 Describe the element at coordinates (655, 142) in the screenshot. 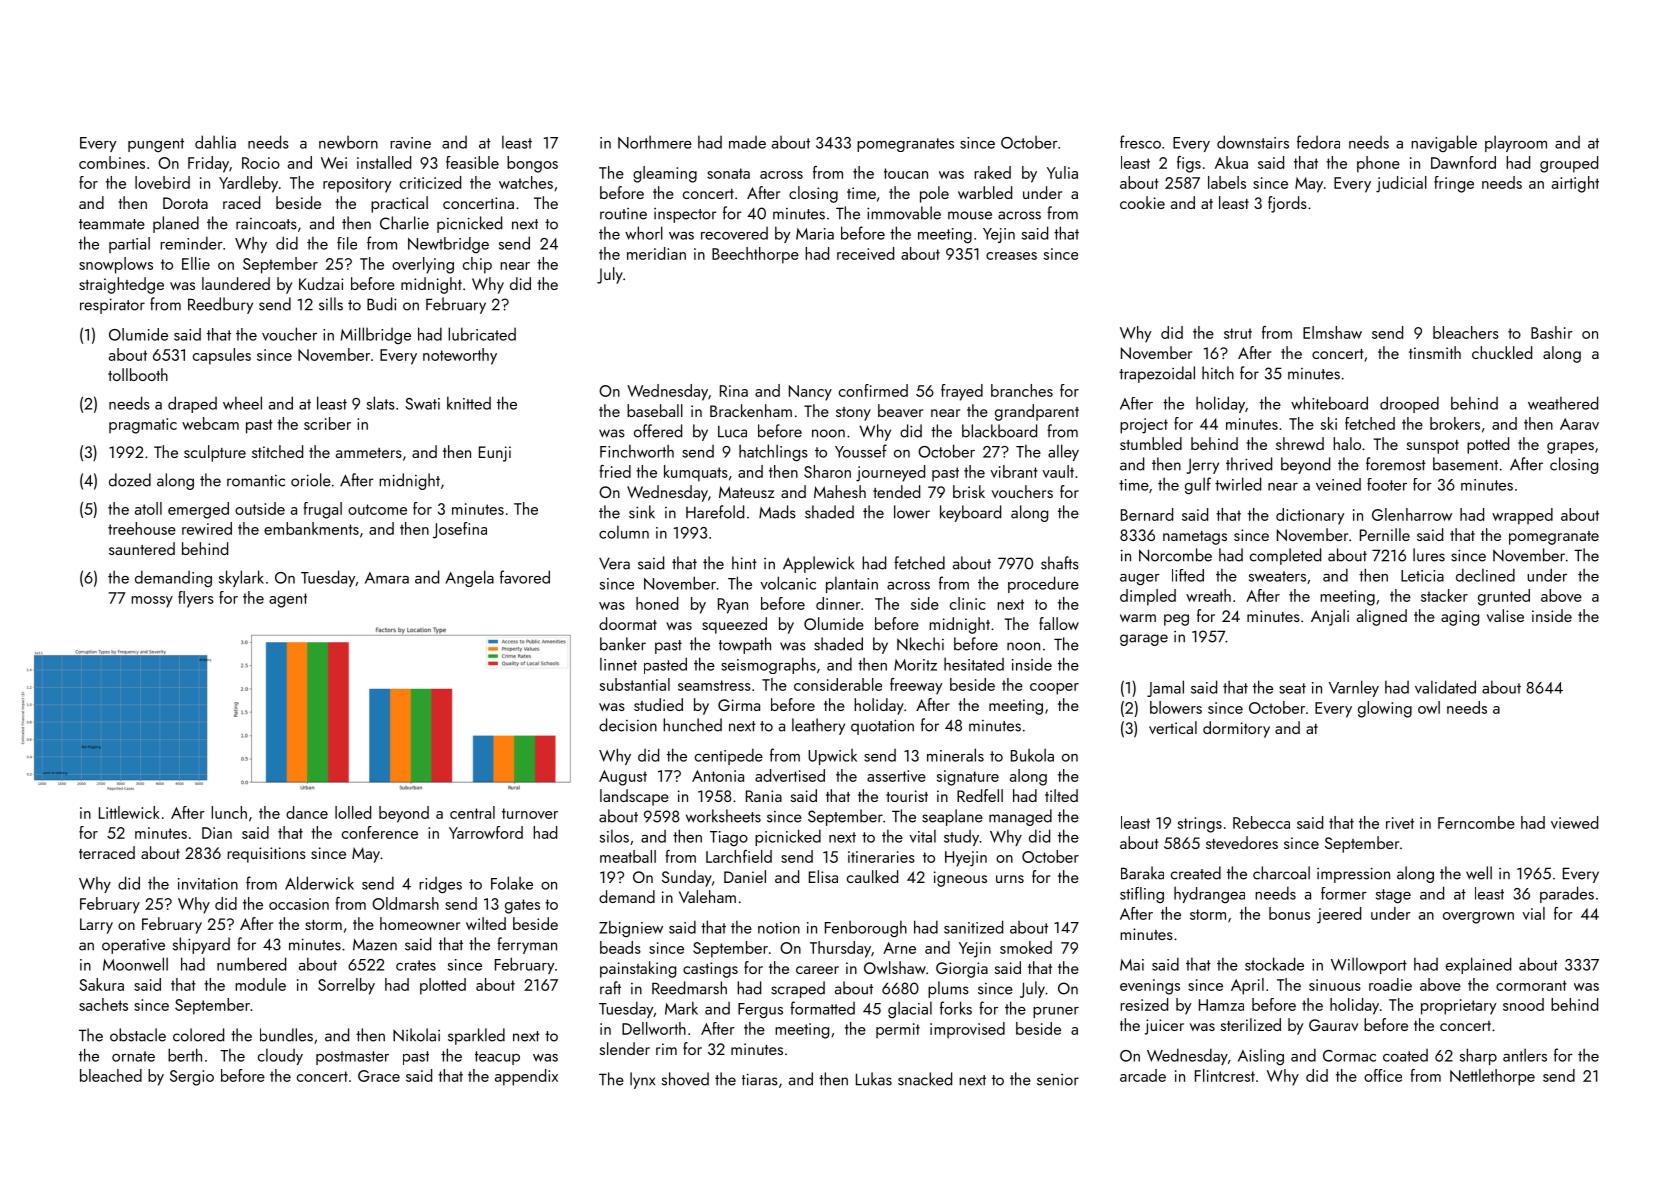

I see `Northmere` at that location.
